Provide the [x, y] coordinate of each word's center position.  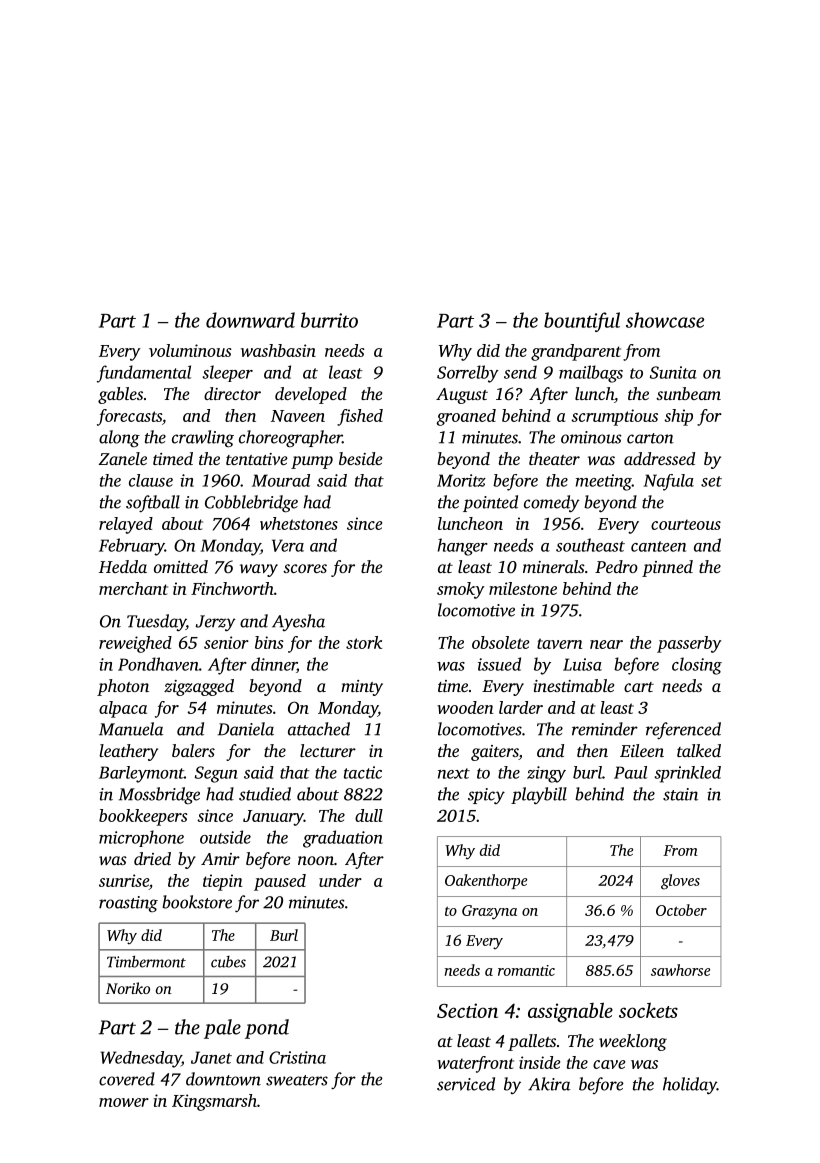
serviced [466, 1084]
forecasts [129, 417]
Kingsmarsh [214, 1102]
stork [364, 642]
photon [123, 687]
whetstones [299, 523]
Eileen [642, 750]
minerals [554, 566]
